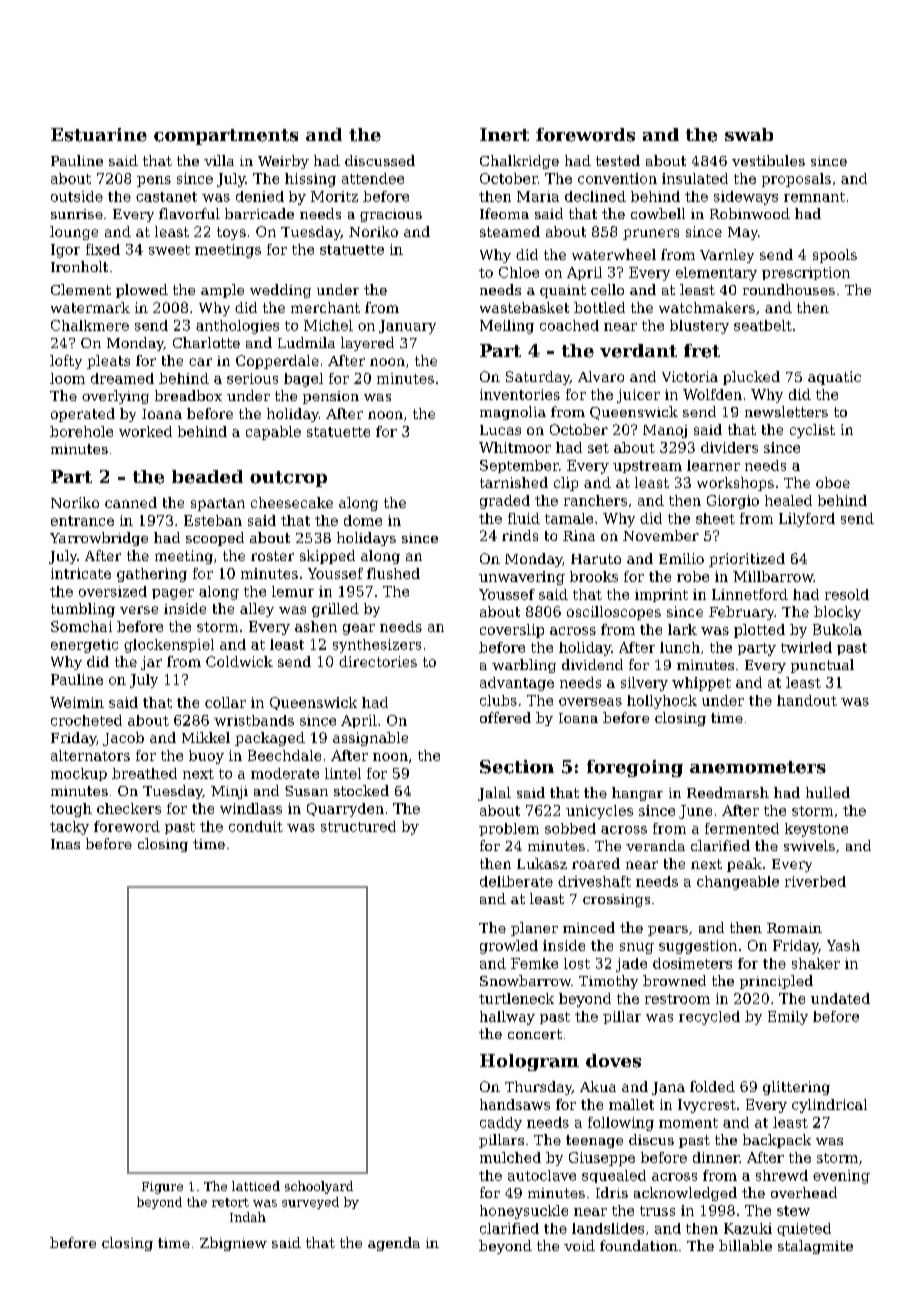  Describe the element at coordinates (512, 631) in the screenshot. I see `coverslip` at that location.
